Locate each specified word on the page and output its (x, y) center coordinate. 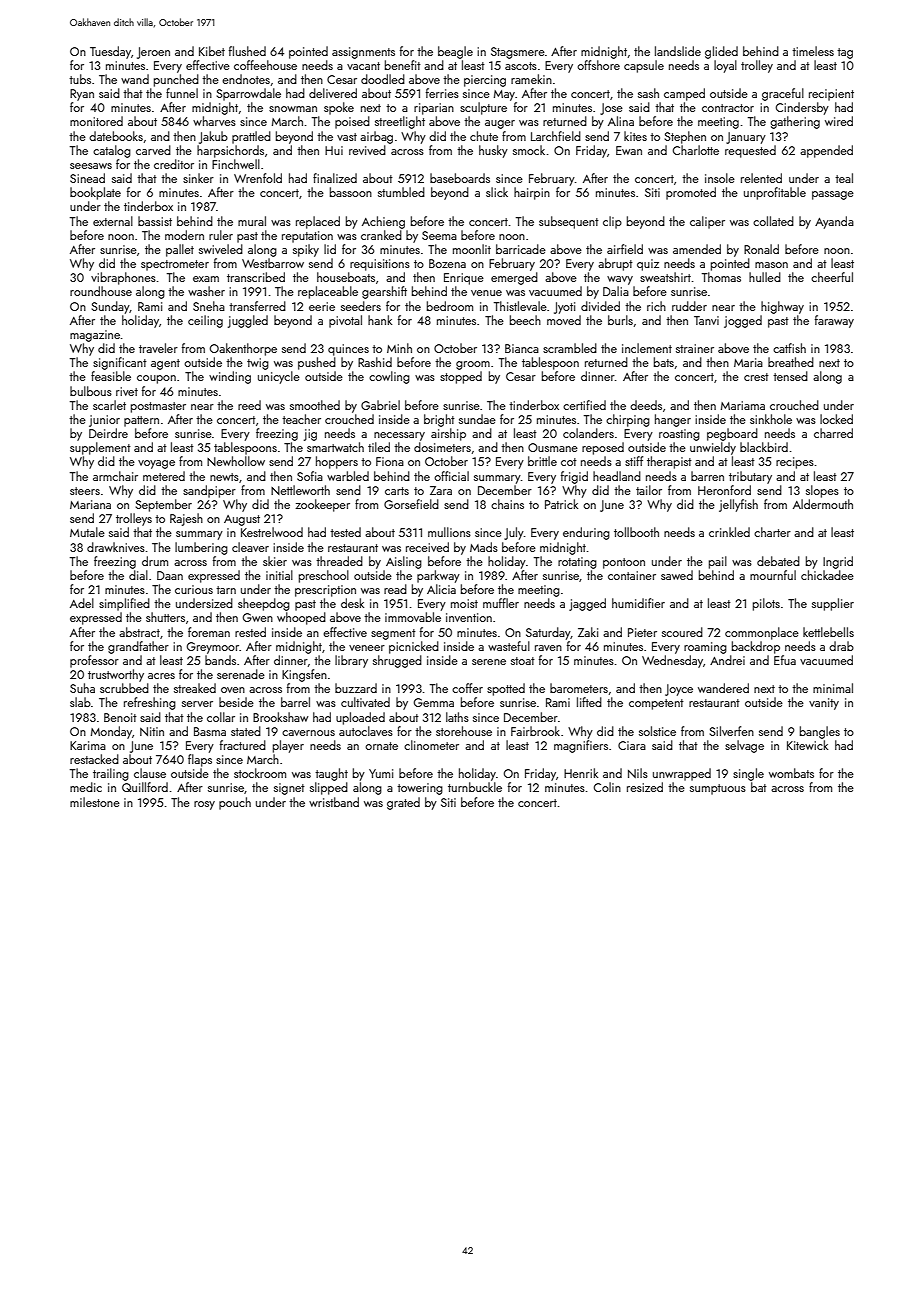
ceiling (205, 321)
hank (380, 320)
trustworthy (116, 675)
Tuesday (110, 52)
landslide (678, 51)
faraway (834, 321)
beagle (455, 52)
